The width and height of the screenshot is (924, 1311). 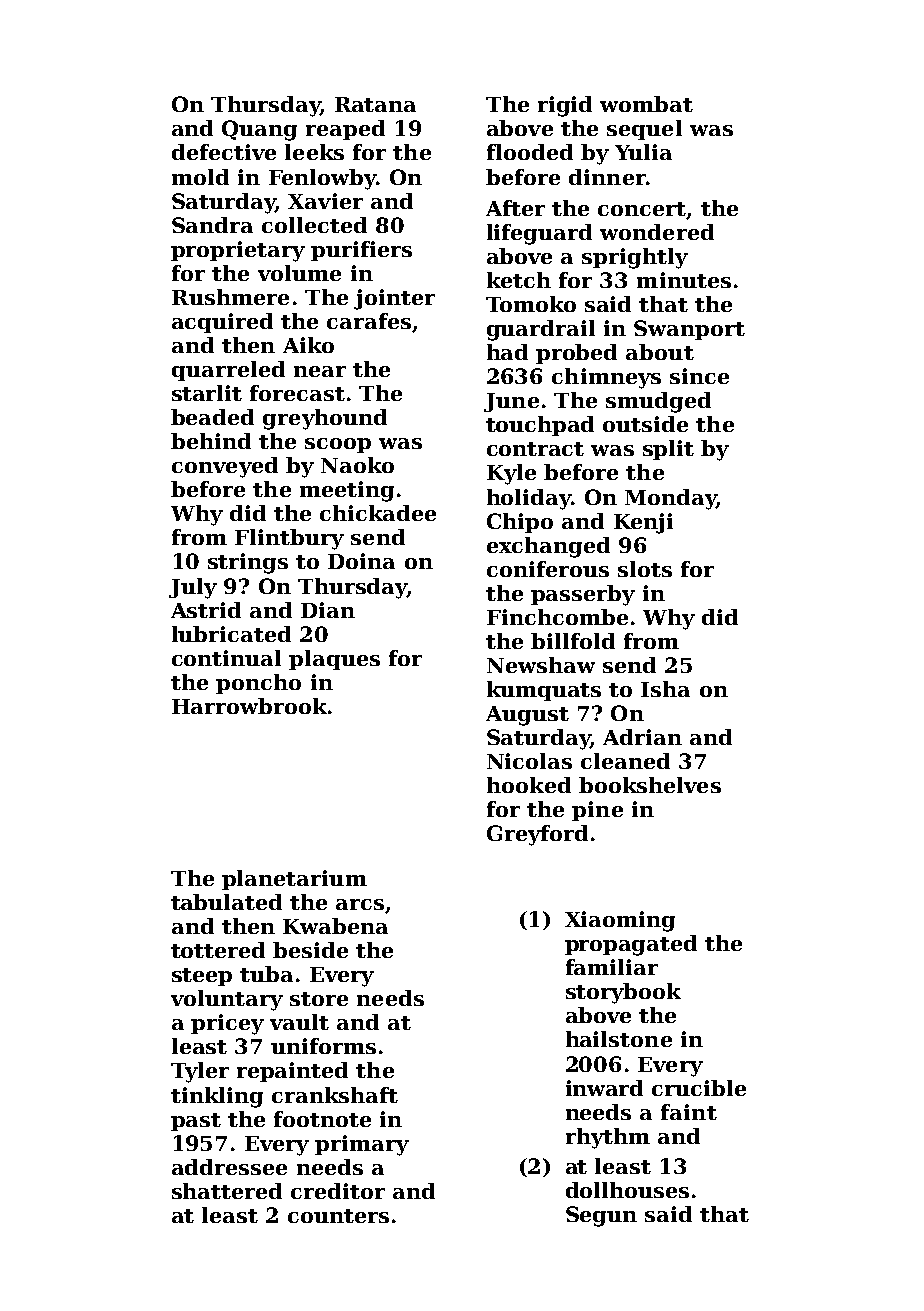 What do you see at coordinates (643, 523) in the screenshot?
I see `Kenji` at bounding box center [643, 523].
